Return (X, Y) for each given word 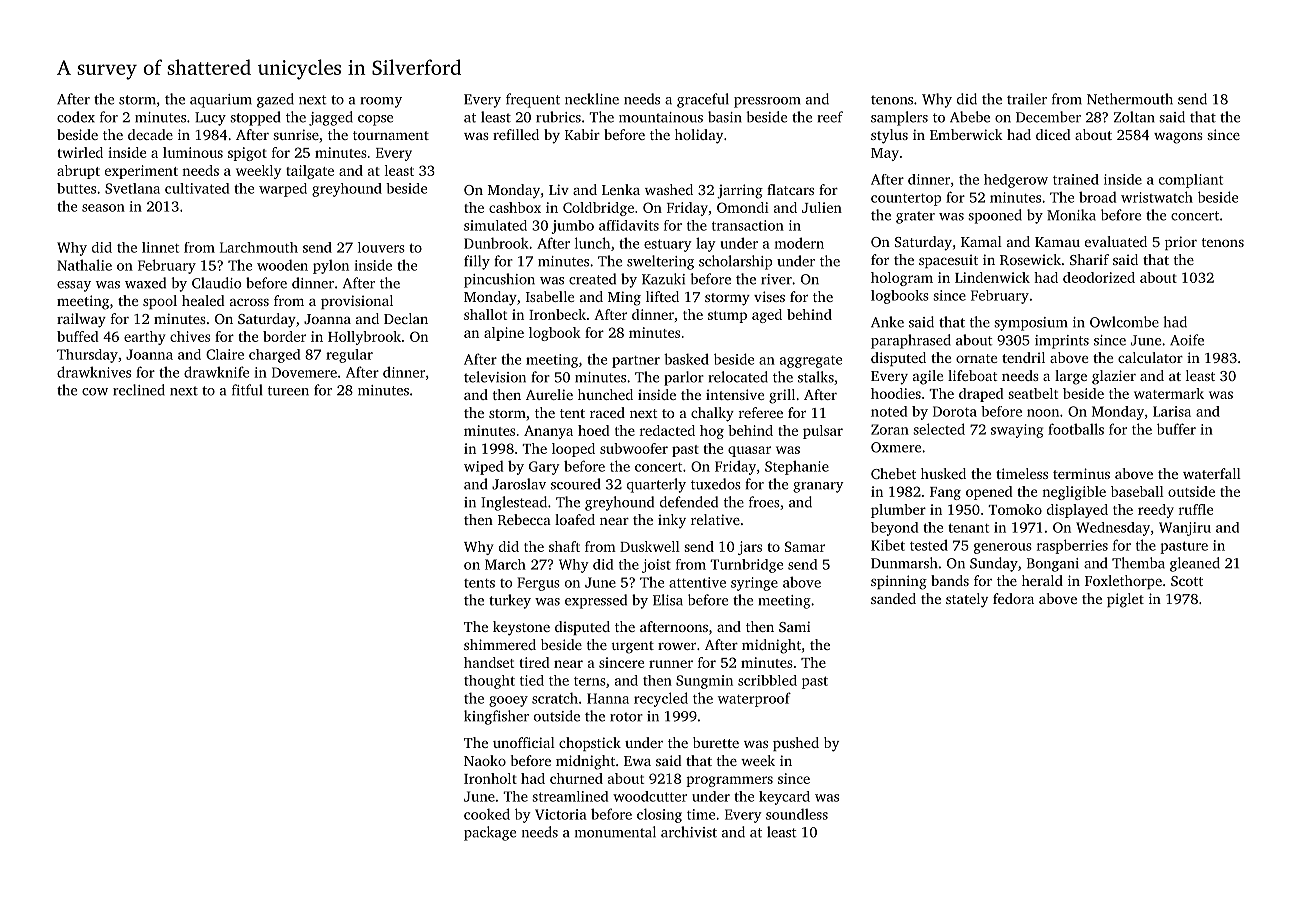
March (505, 564)
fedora (1013, 598)
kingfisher (496, 717)
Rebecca (524, 519)
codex (76, 117)
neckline (592, 99)
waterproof (754, 699)
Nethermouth (1130, 99)
